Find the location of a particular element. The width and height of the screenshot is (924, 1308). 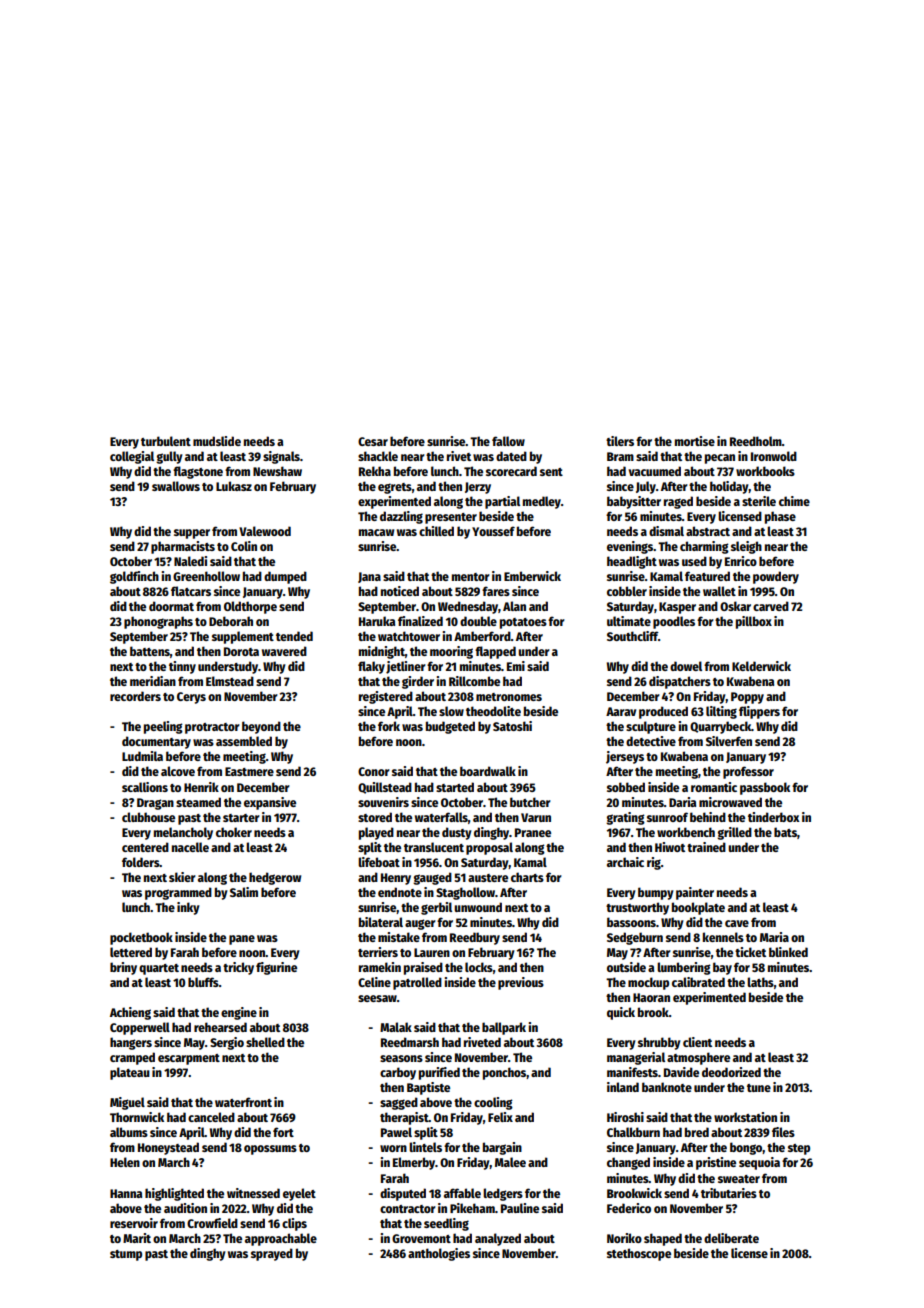

Cesar is located at coordinates (373, 441).
